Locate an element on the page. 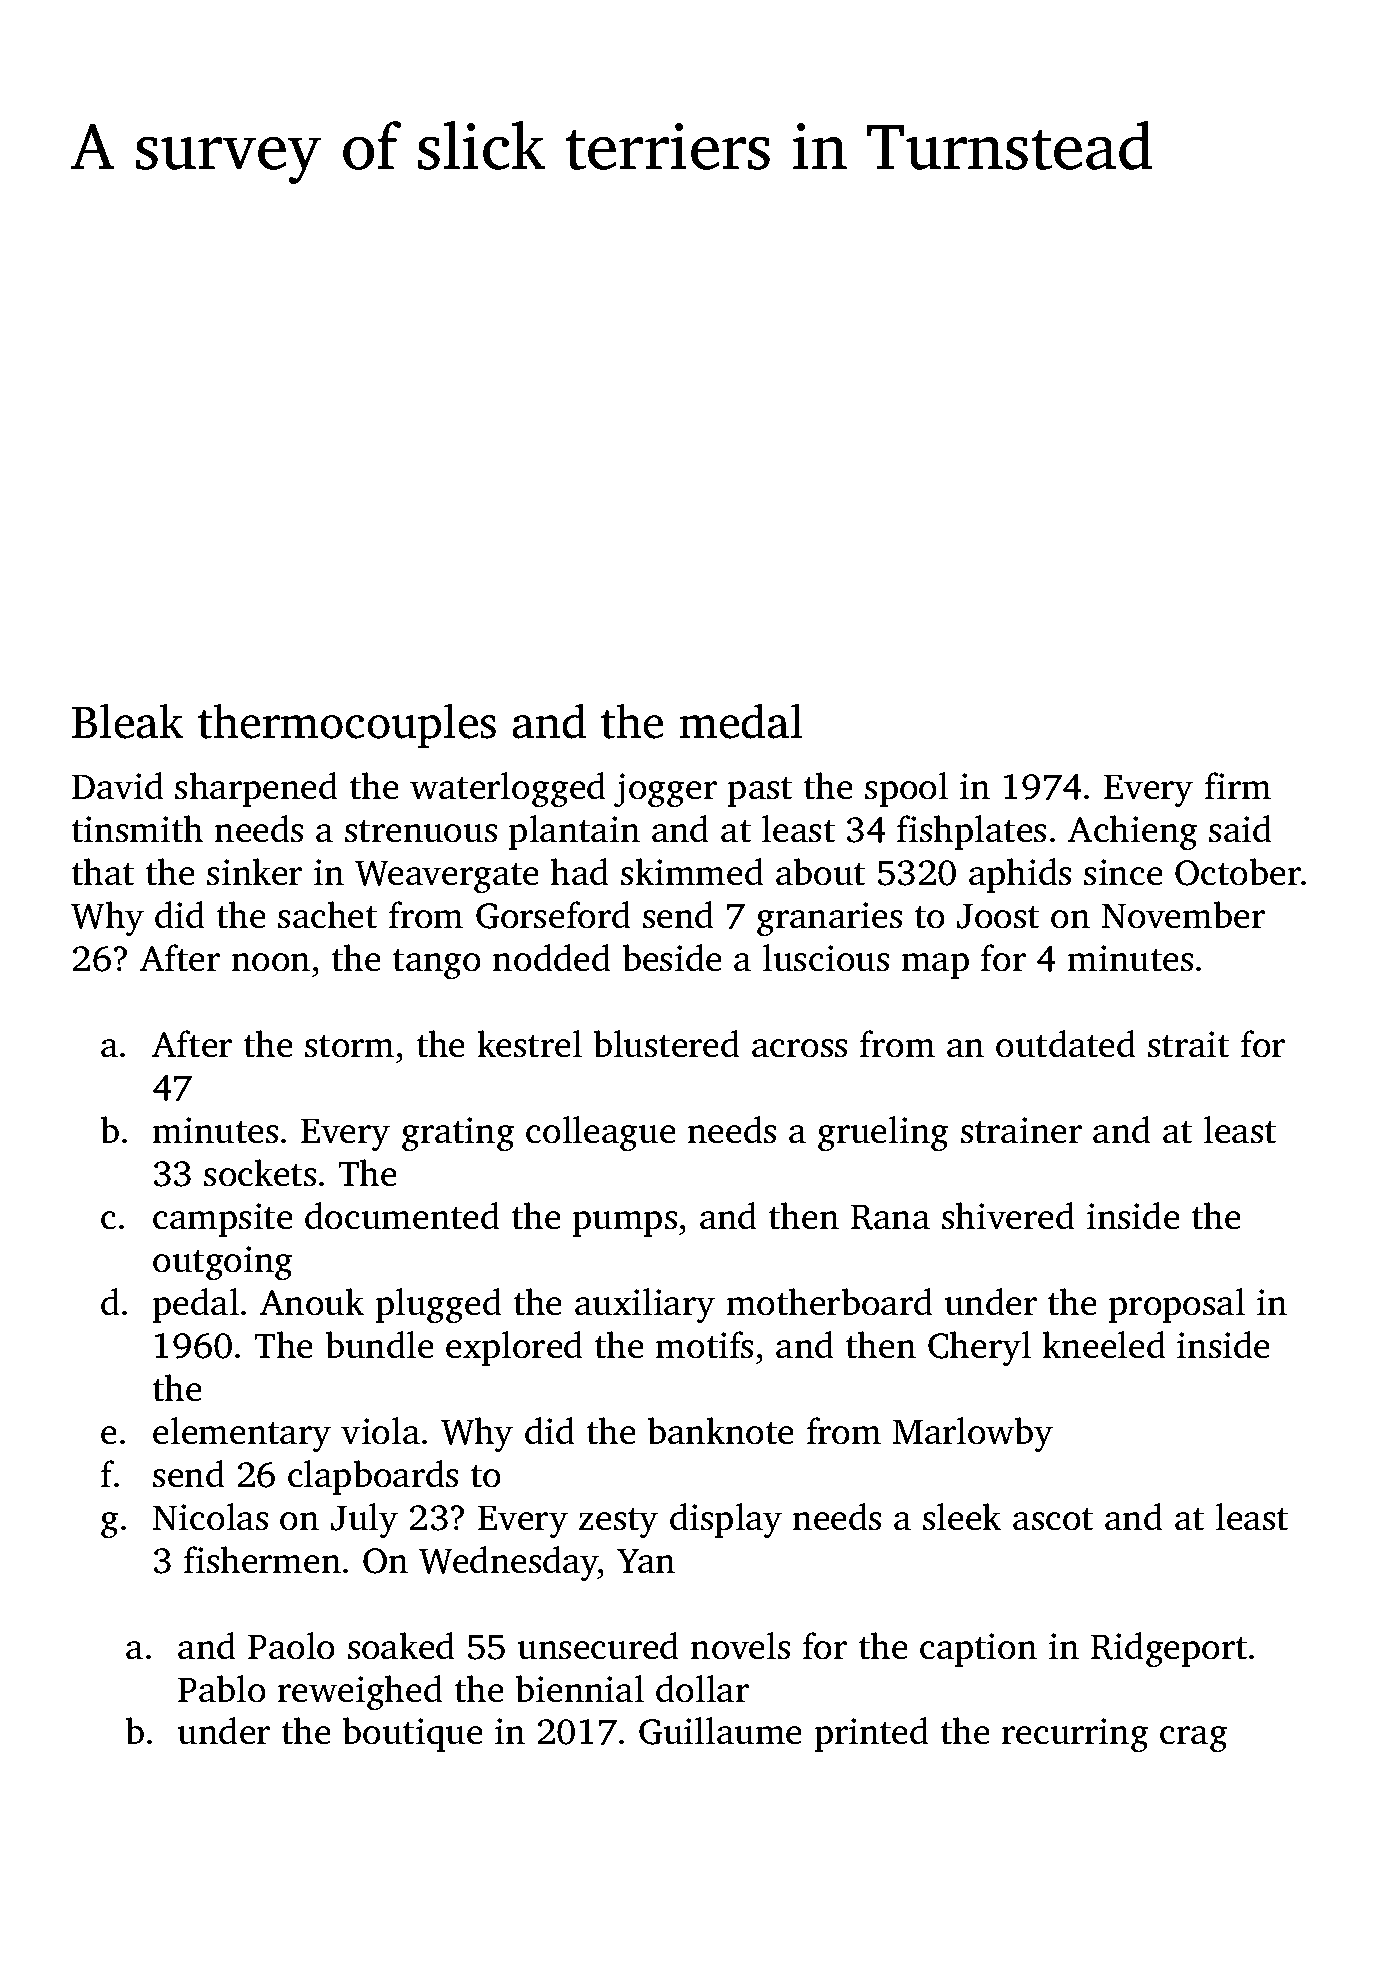 The image size is (1386, 1969). about is located at coordinates (820, 872).
